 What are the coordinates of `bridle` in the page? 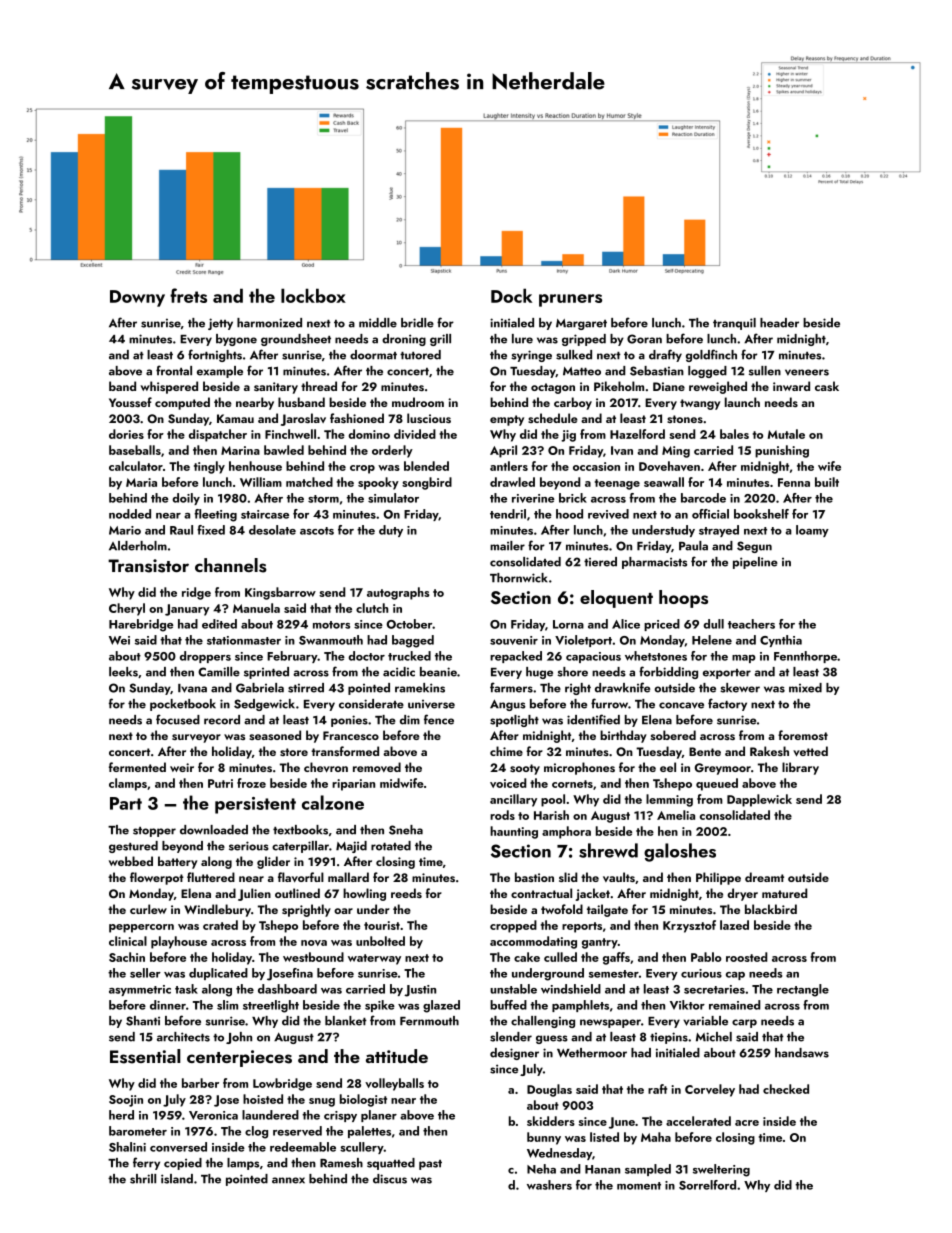 It's located at (417, 323).
